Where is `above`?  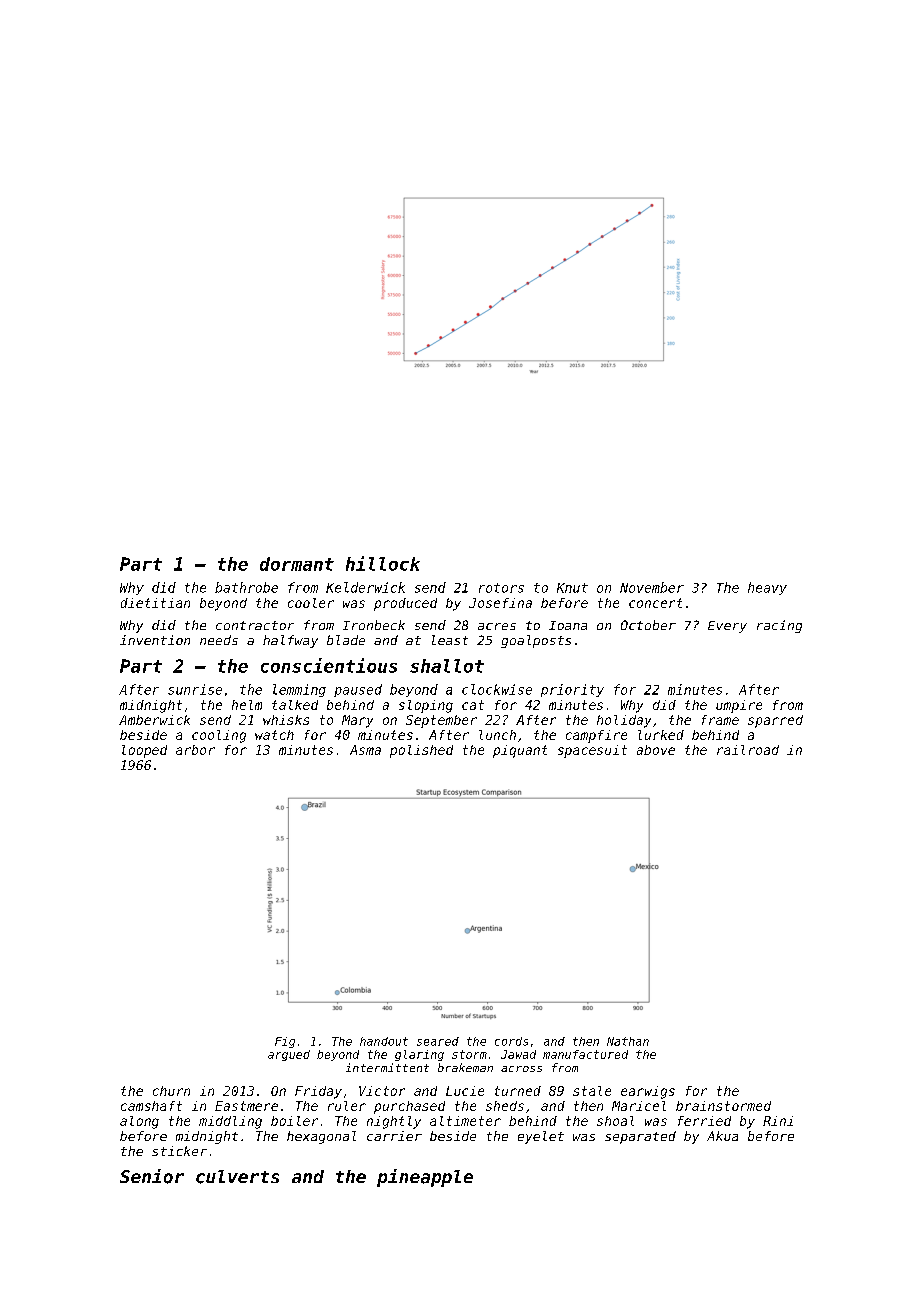 above is located at coordinates (656, 750).
